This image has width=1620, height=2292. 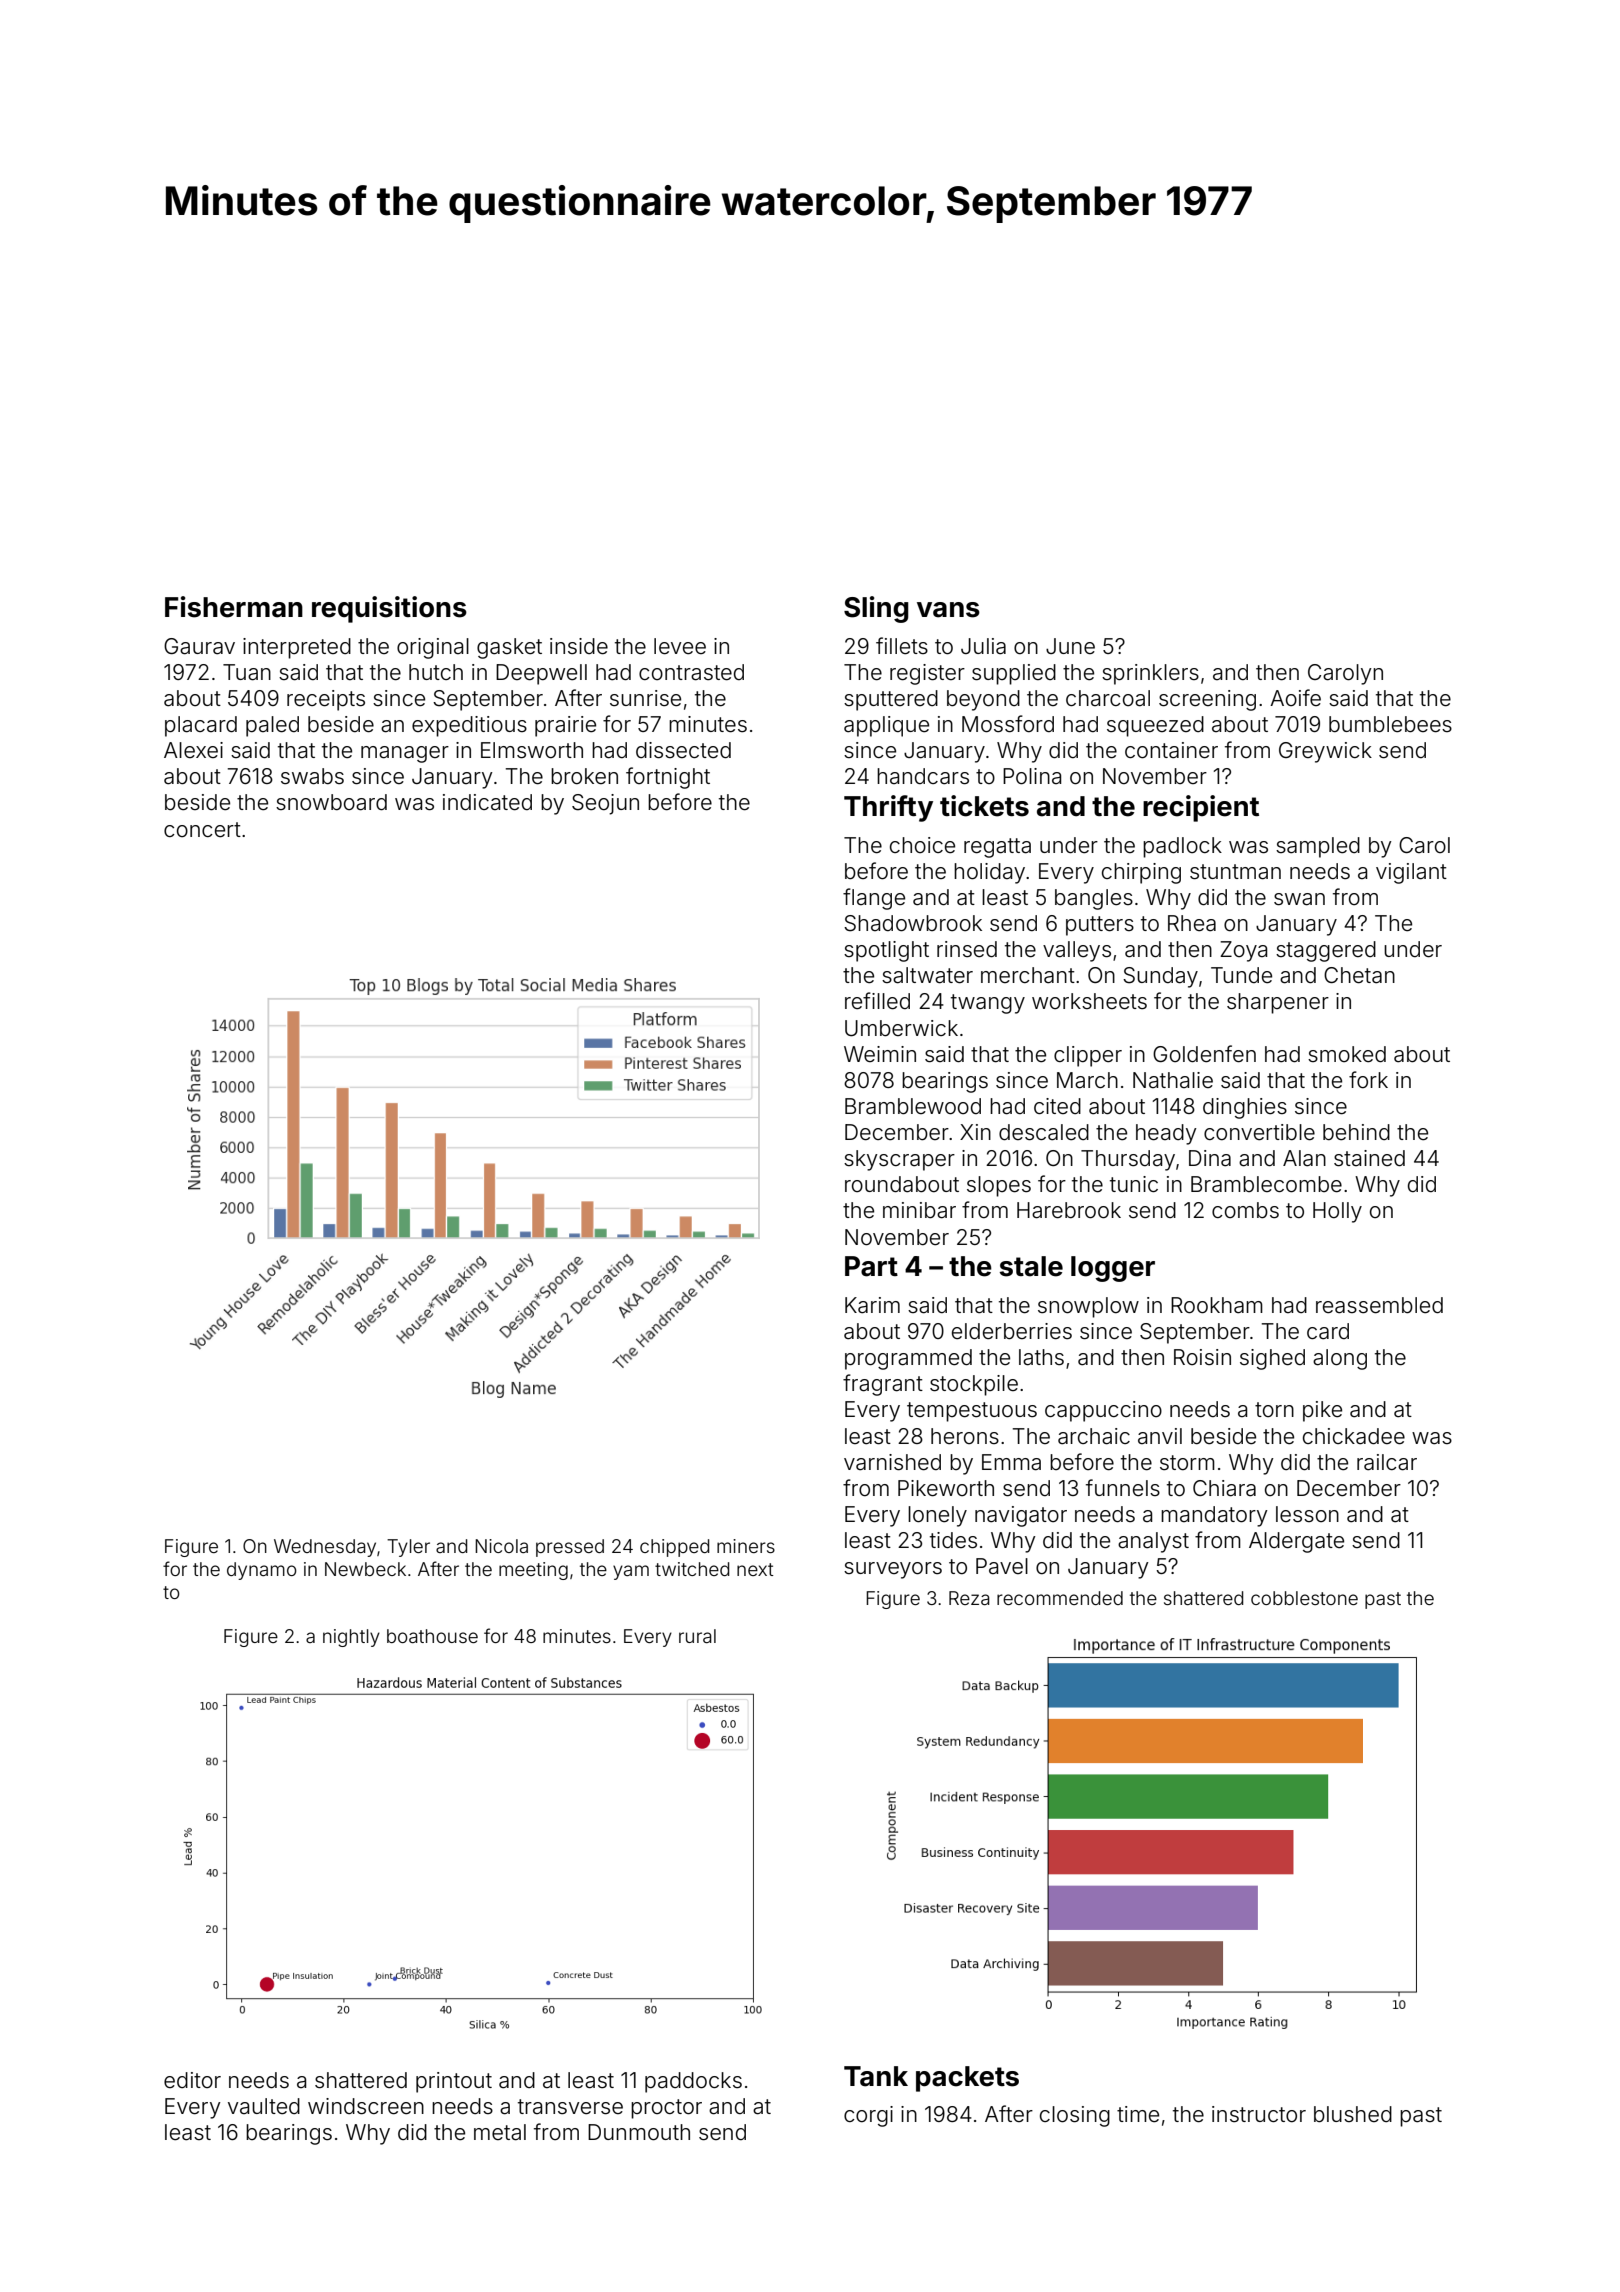 I want to click on time, so click(x=1138, y=2114).
